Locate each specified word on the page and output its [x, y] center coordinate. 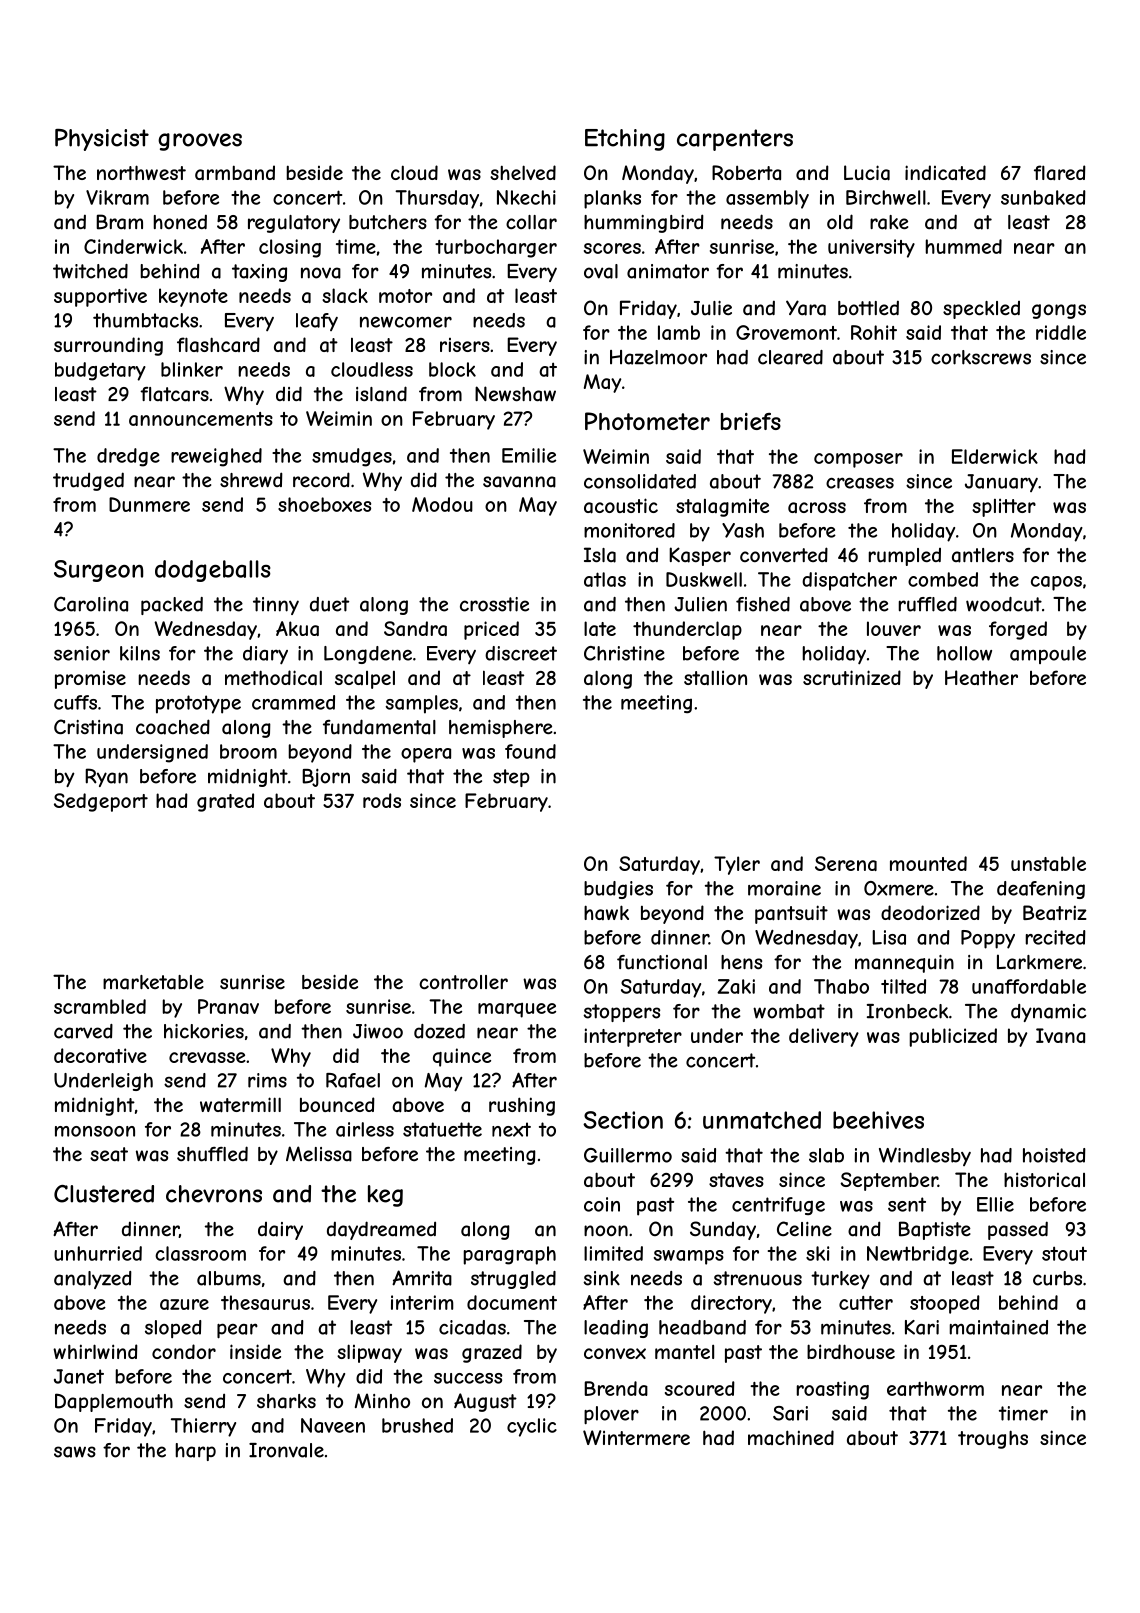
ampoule [1048, 655]
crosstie [494, 604]
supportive [100, 297]
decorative [100, 1055]
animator [668, 271]
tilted [903, 986]
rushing [522, 1106]
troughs [993, 1439]
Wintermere [636, 1437]
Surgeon [98, 571]
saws [75, 1452]
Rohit [874, 332]
